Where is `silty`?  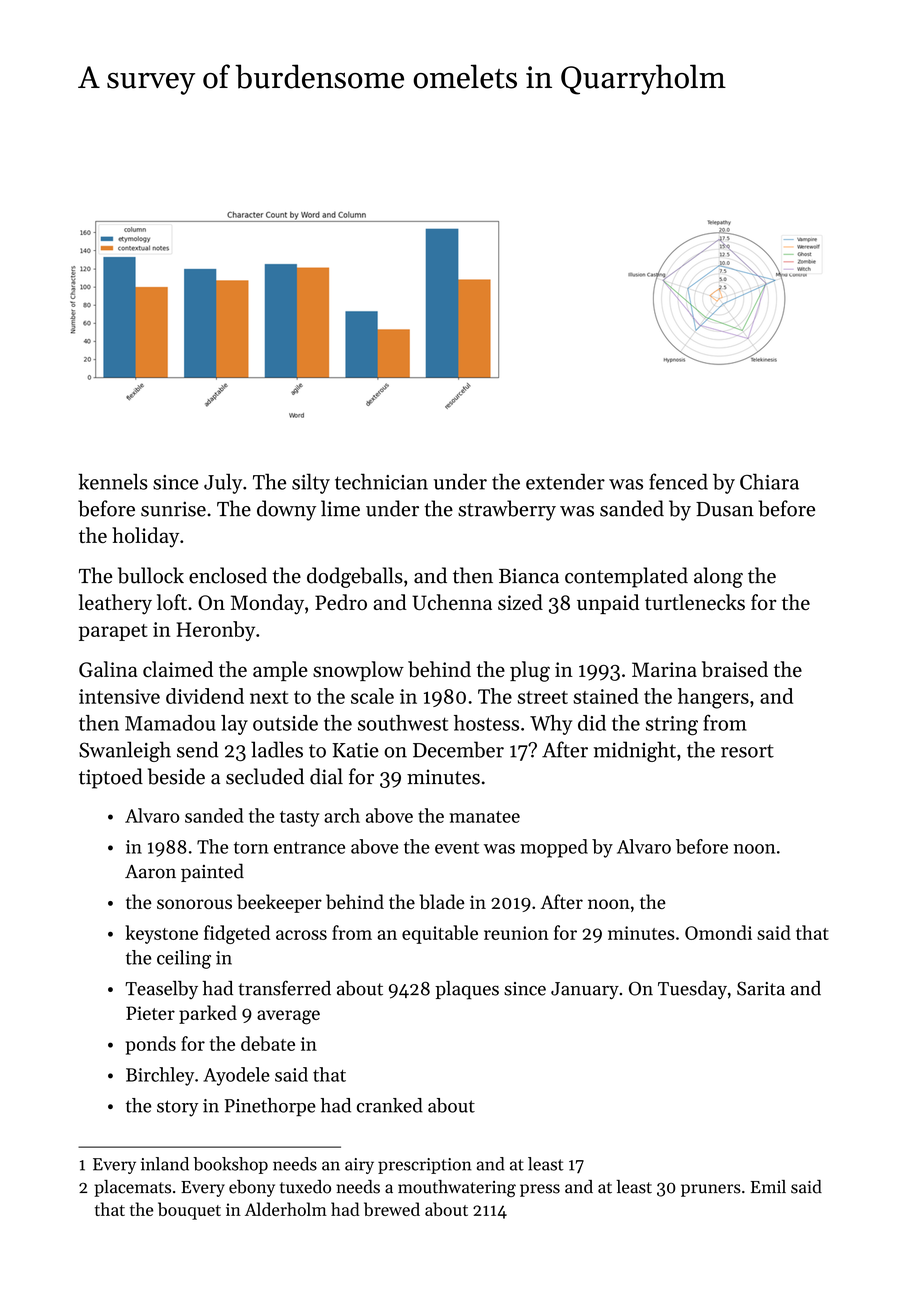
silty is located at coordinates (311, 483).
